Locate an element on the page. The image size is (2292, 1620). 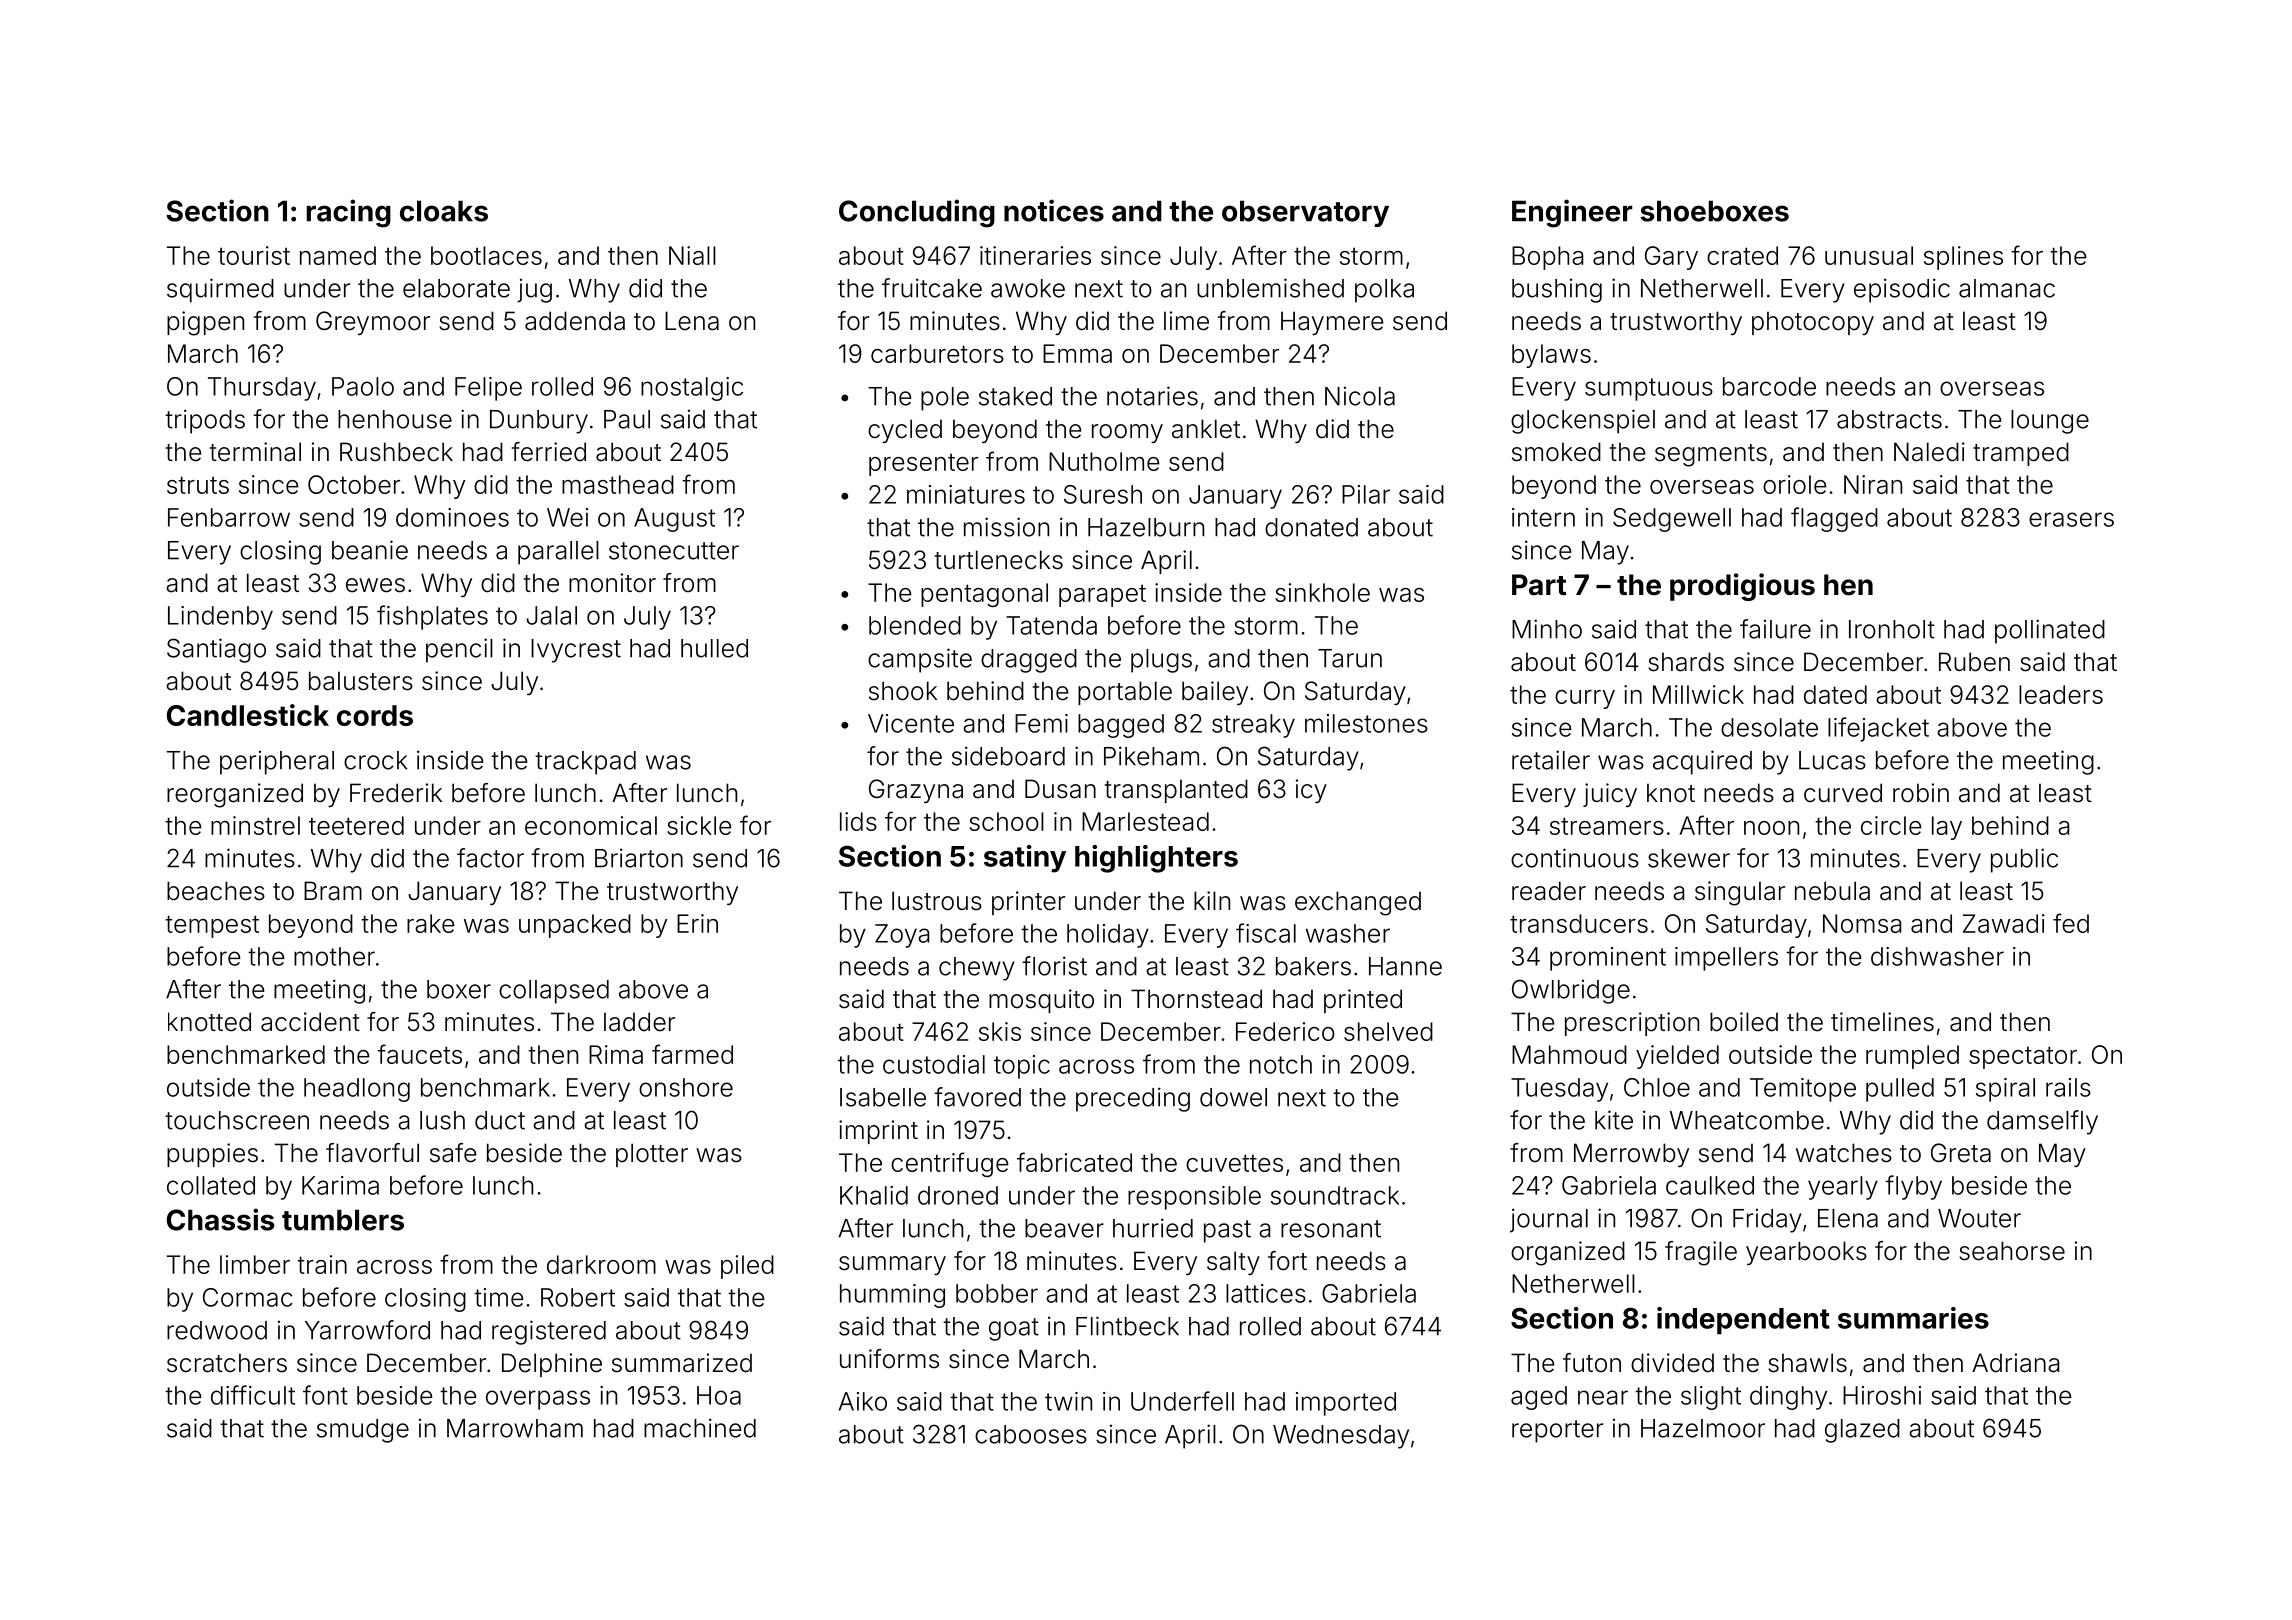
darkroom is located at coordinates (601, 1264).
